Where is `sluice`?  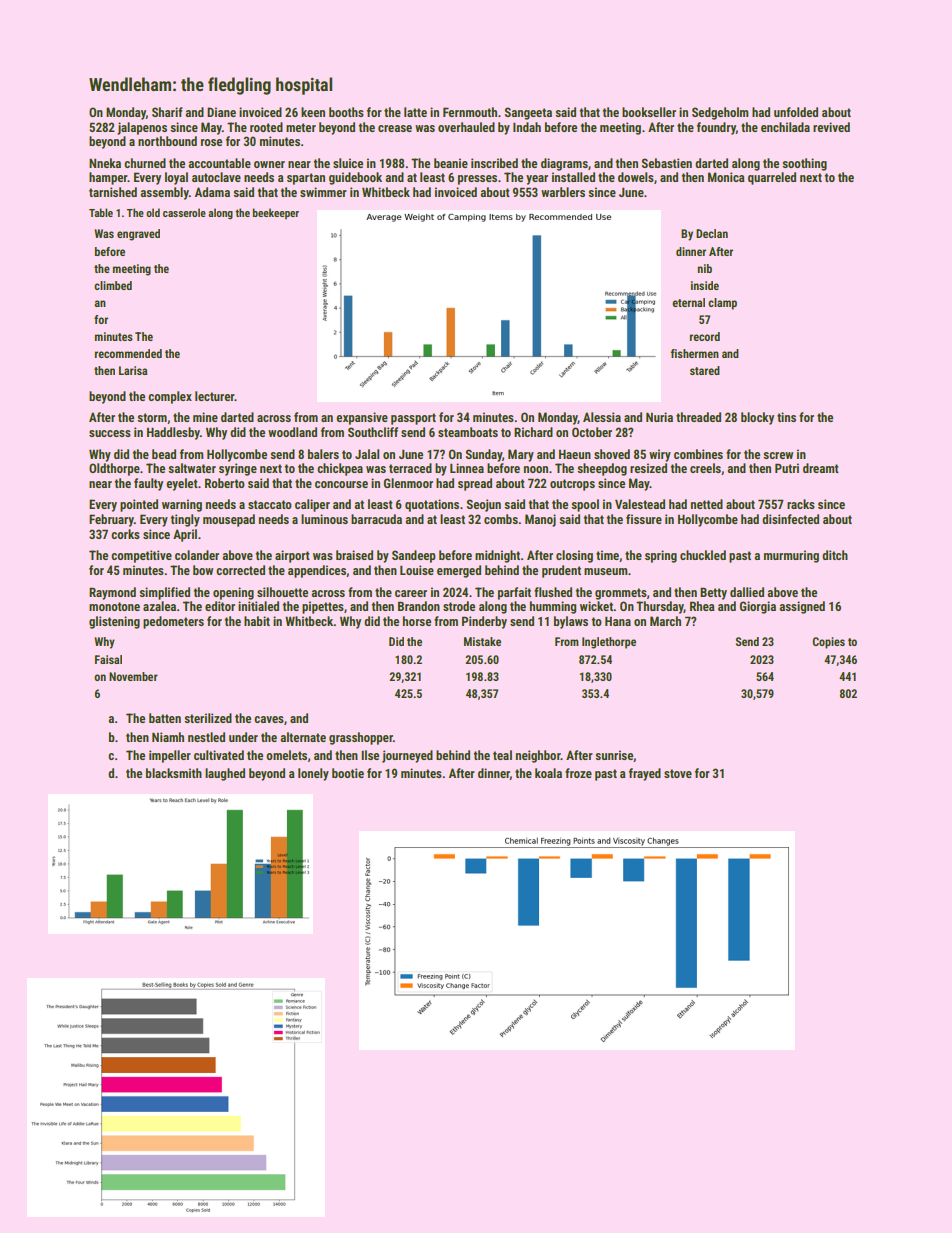
sluice is located at coordinates (348, 163).
